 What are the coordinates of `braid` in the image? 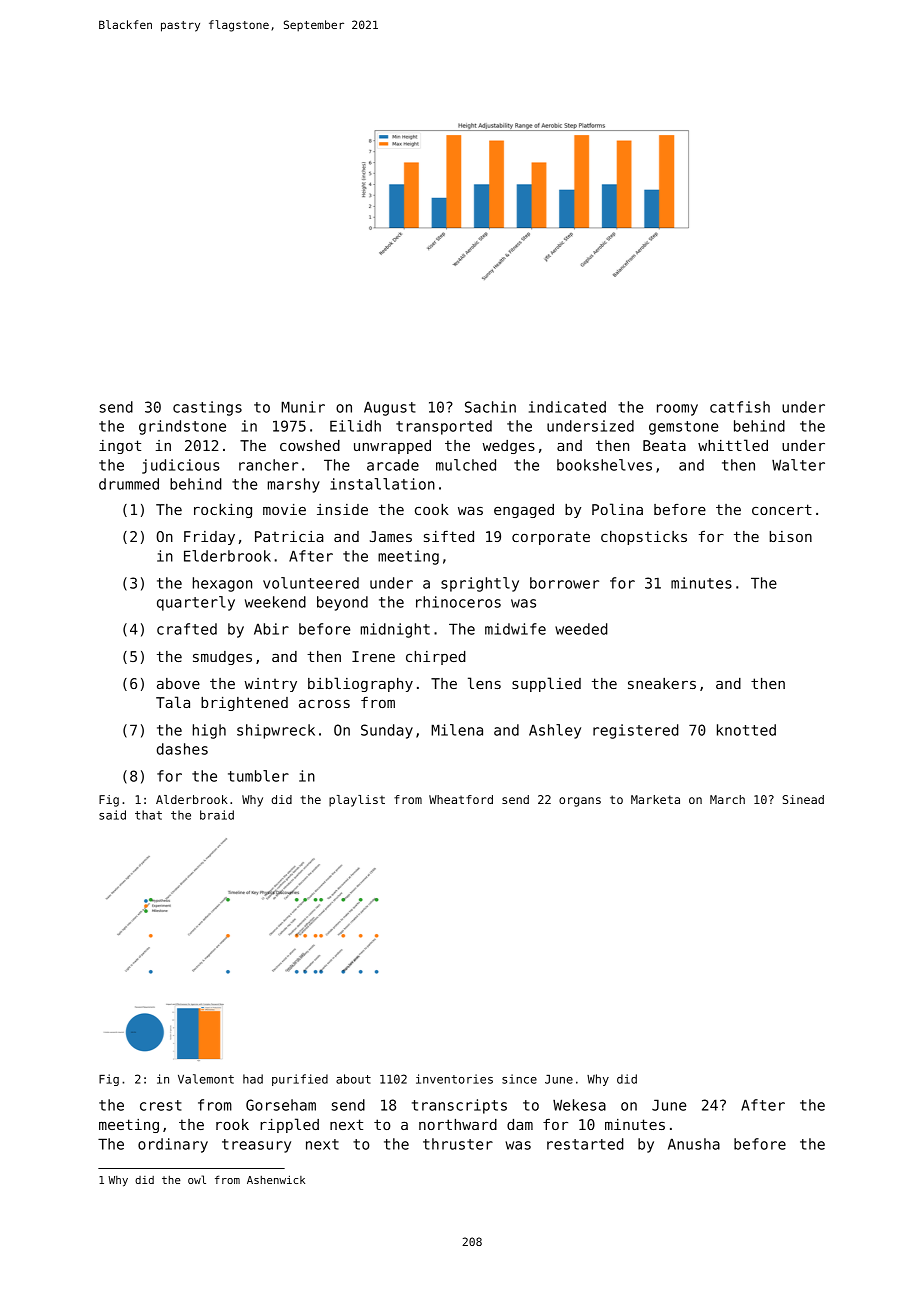 It's located at (217, 815).
